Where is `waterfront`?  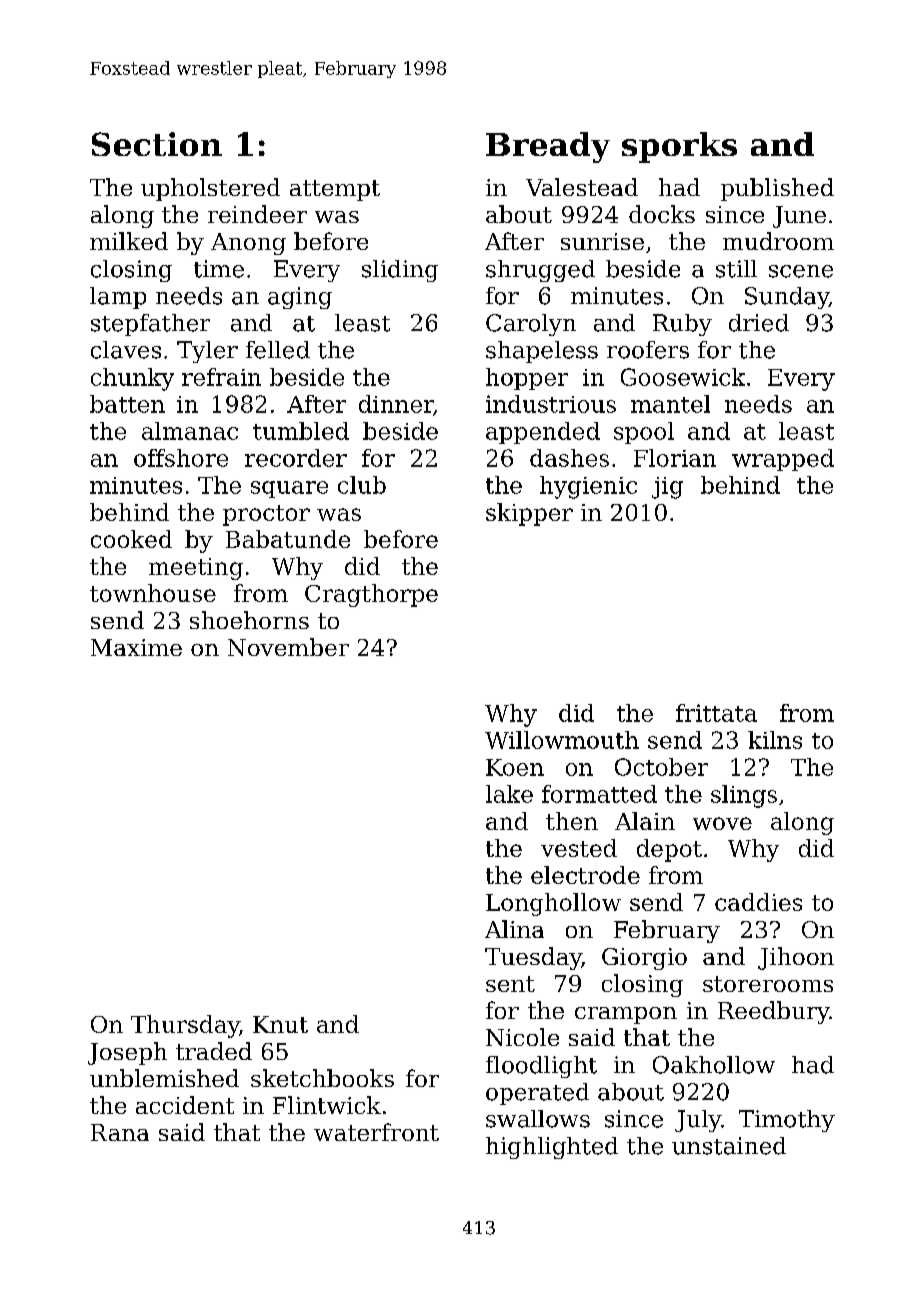 waterfront is located at coordinates (376, 1132).
